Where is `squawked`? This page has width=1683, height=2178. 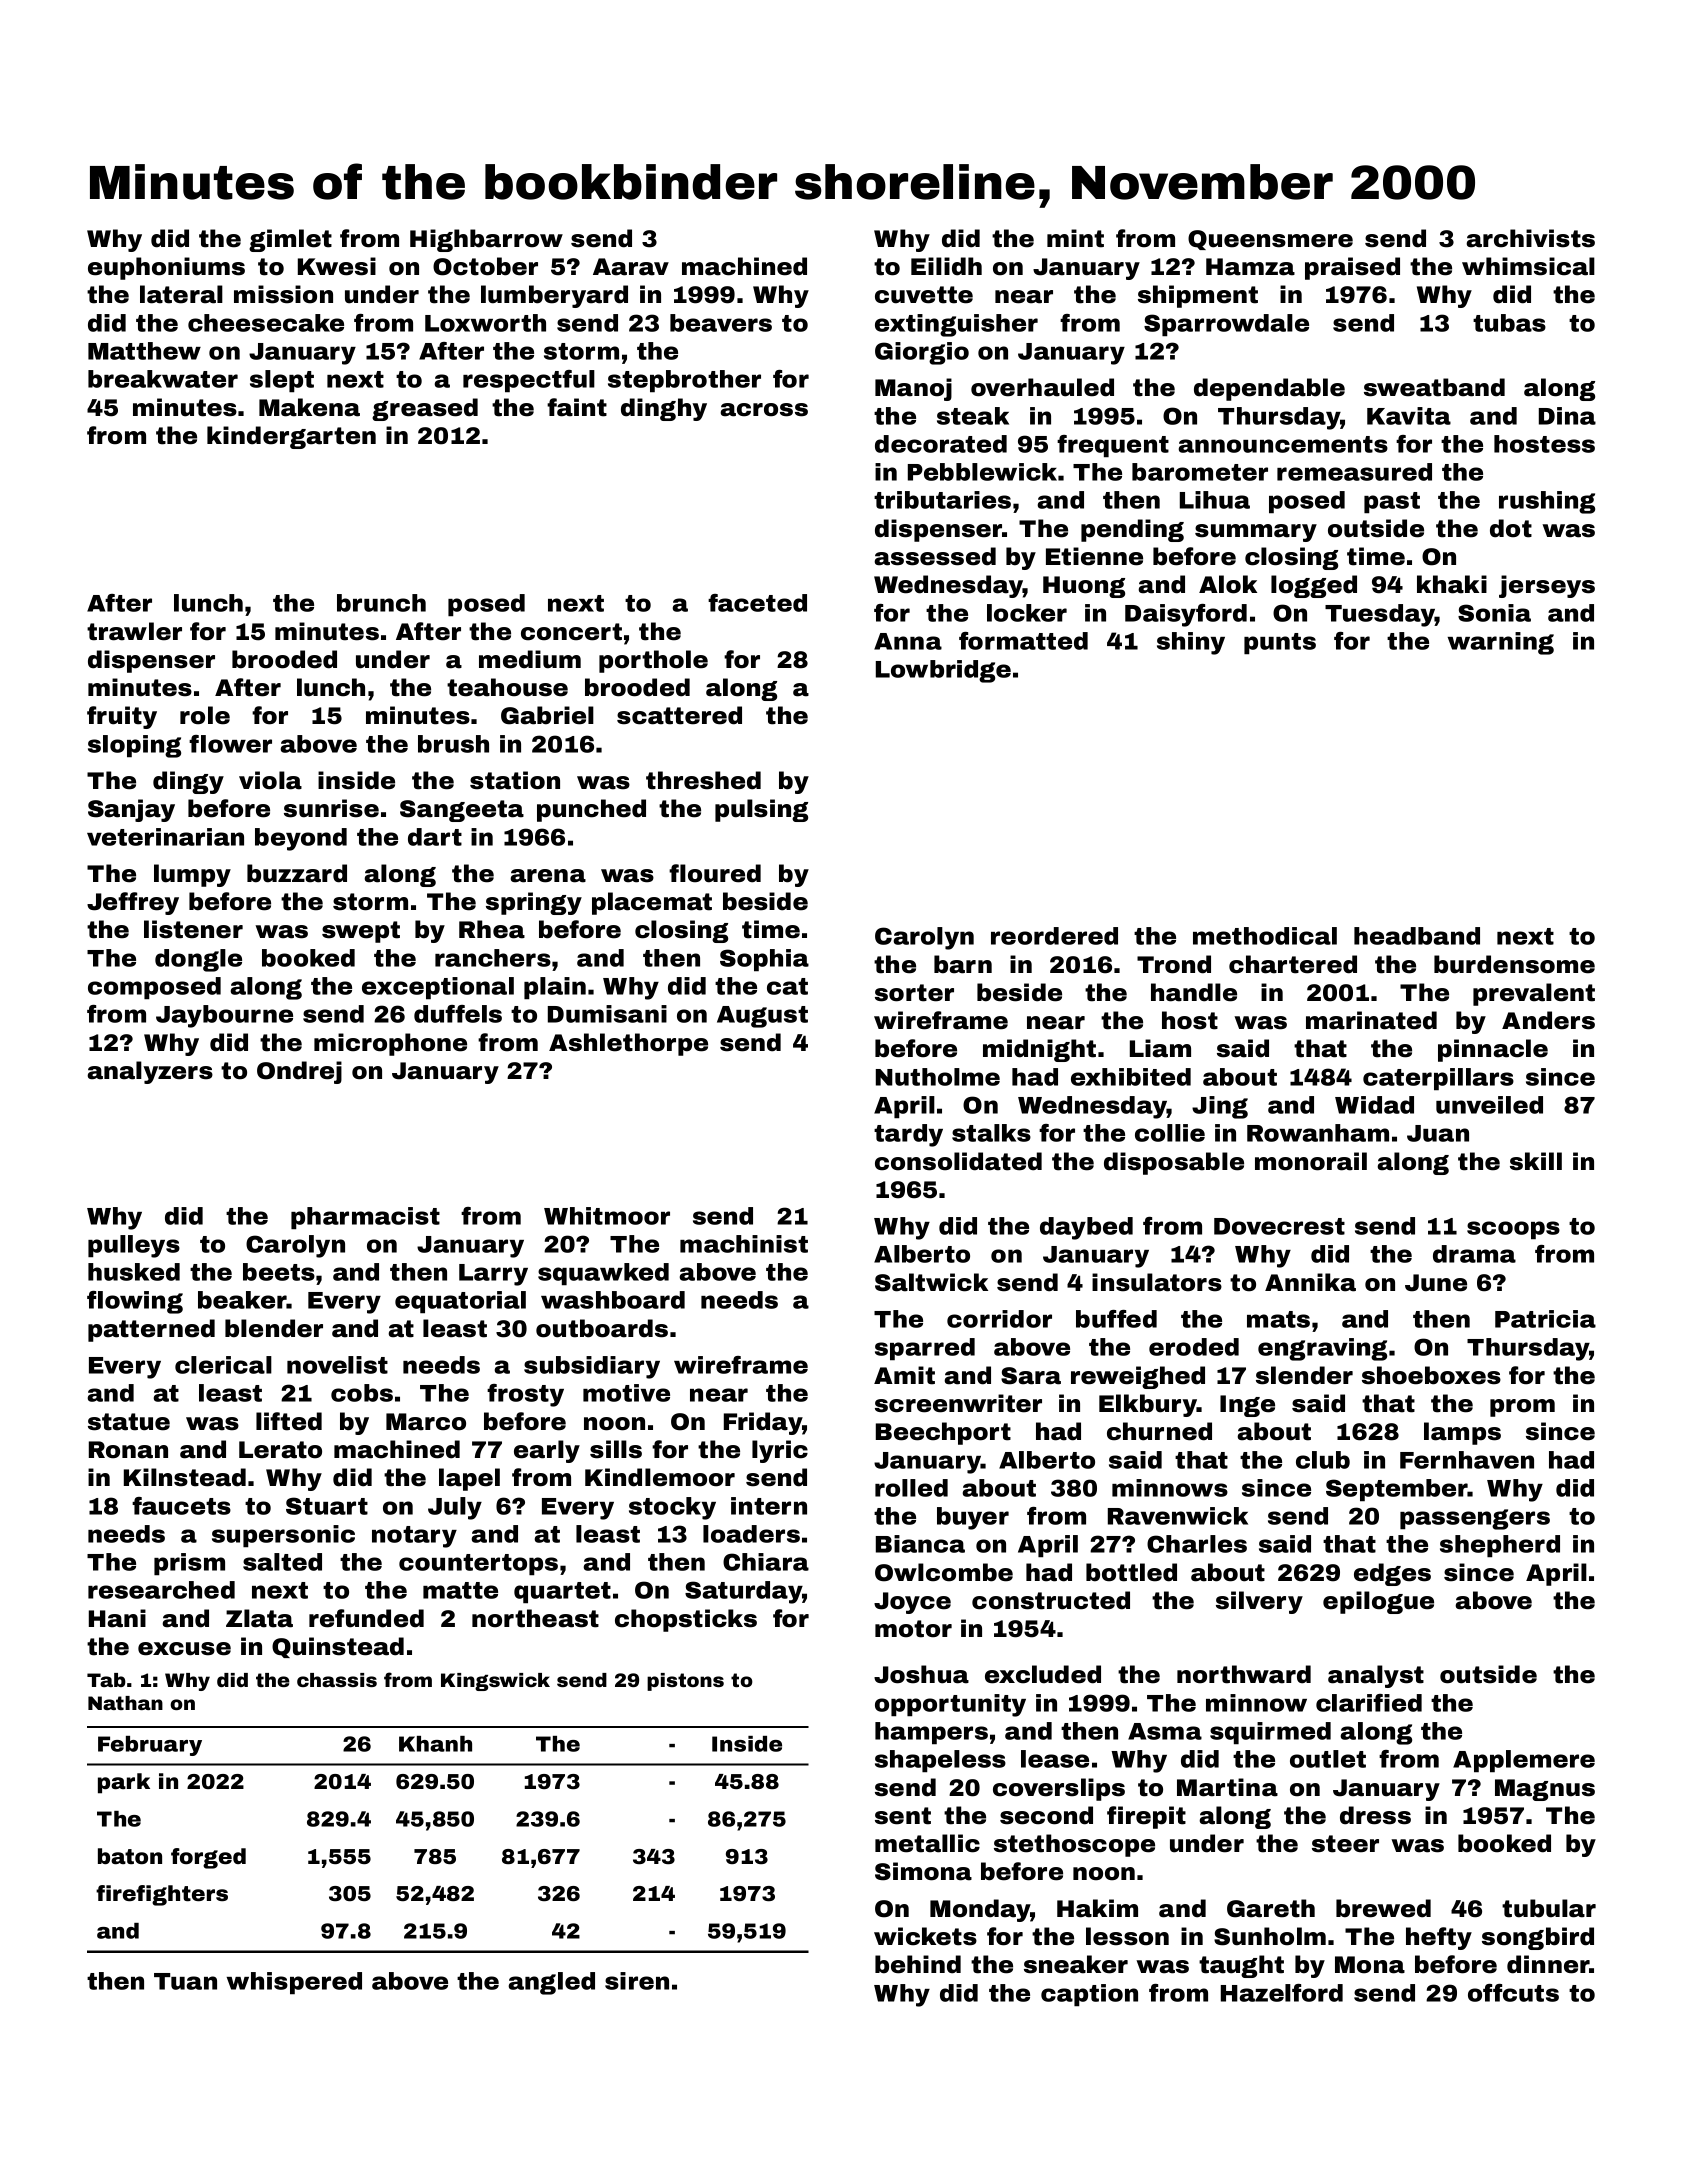 squawked is located at coordinates (603, 1274).
